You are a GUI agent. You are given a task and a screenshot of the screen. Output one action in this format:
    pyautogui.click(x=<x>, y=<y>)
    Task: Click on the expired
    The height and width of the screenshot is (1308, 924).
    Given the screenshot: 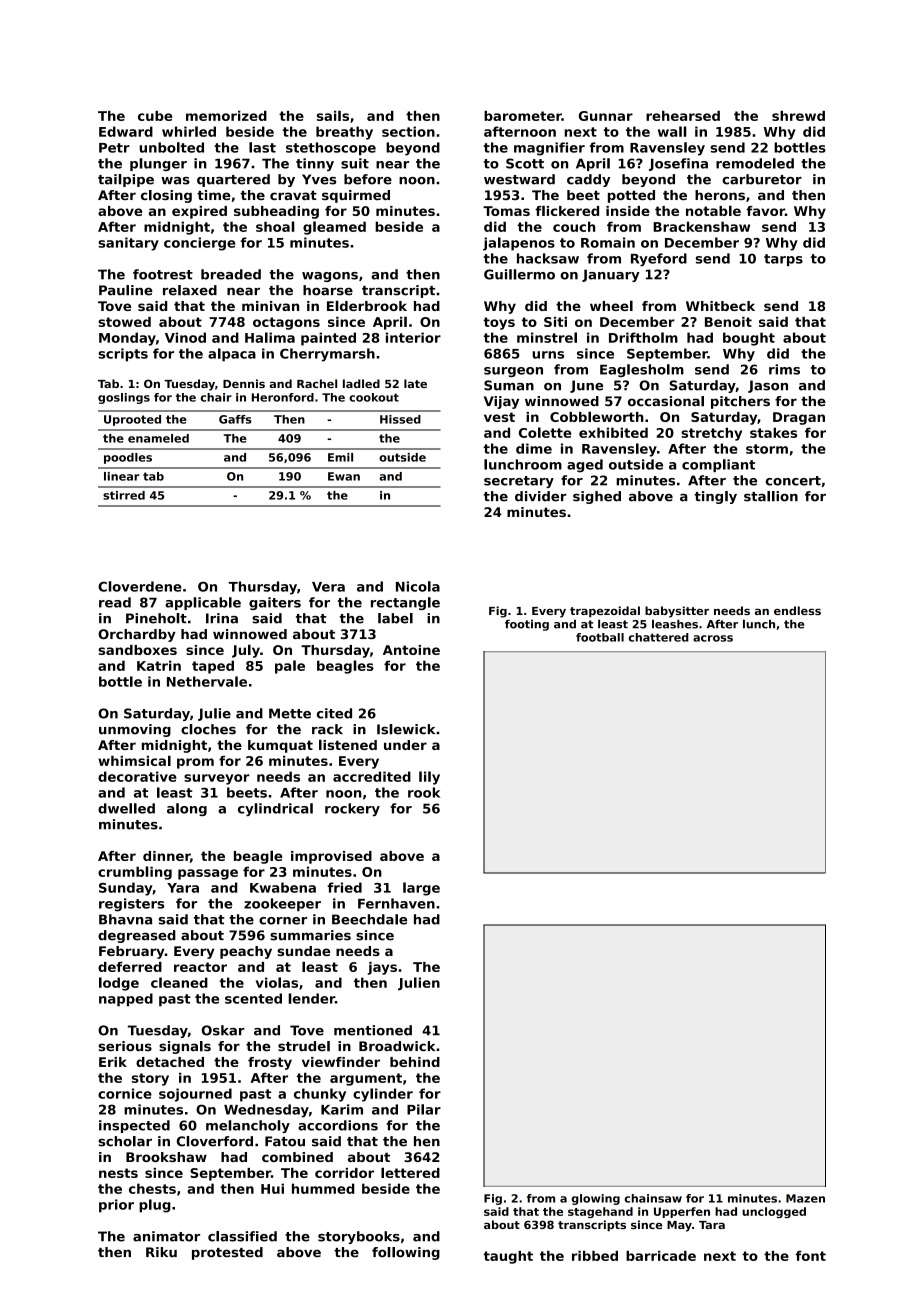 What is the action you would take?
    pyautogui.click(x=199, y=212)
